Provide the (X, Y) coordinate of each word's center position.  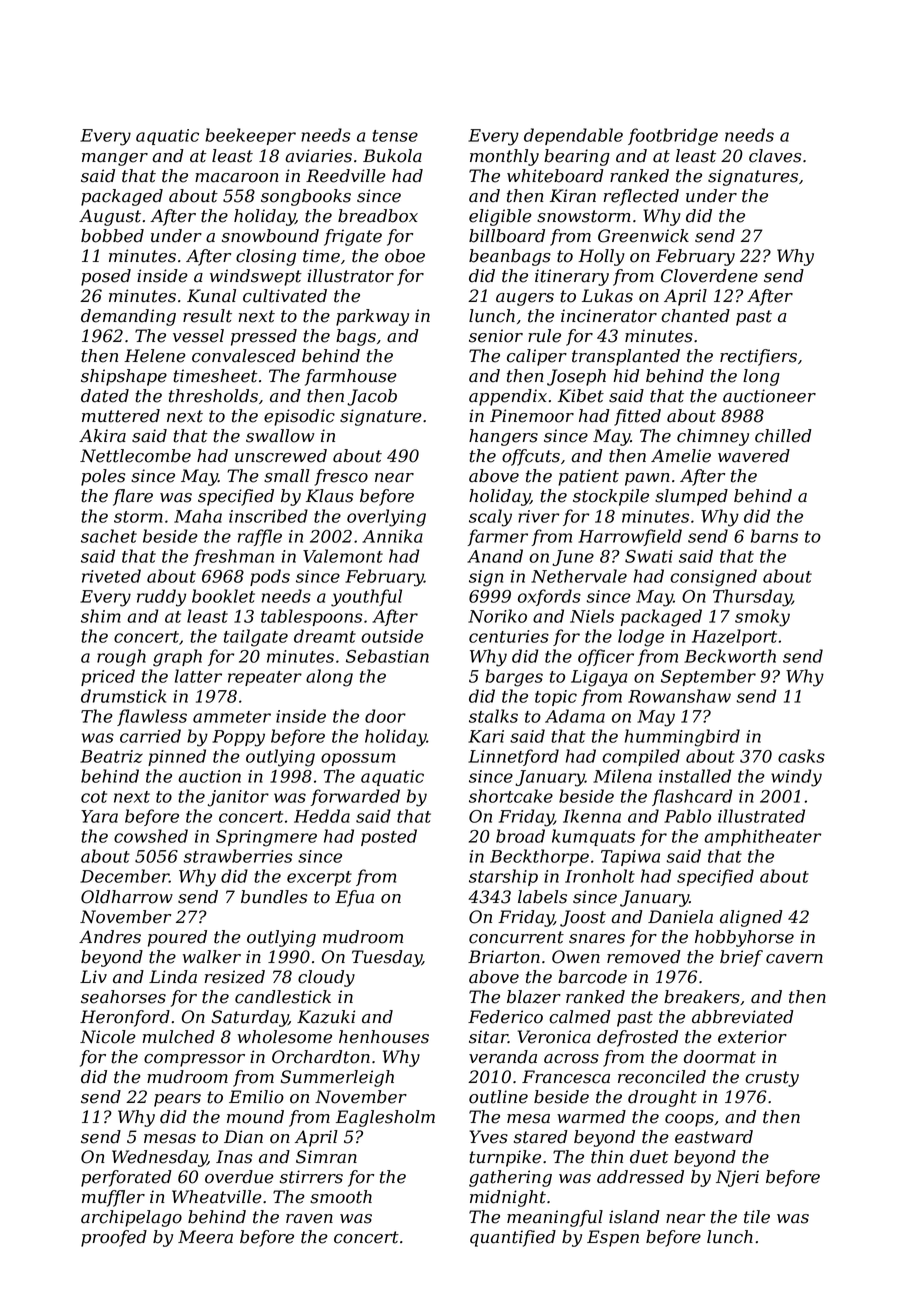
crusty (772, 1079)
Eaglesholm (385, 1118)
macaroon (237, 178)
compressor (194, 1060)
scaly (490, 518)
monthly (504, 157)
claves (775, 156)
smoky (762, 618)
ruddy (161, 598)
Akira (102, 436)
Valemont (343, 556)
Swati (649, 556)
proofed (114, 1238)
